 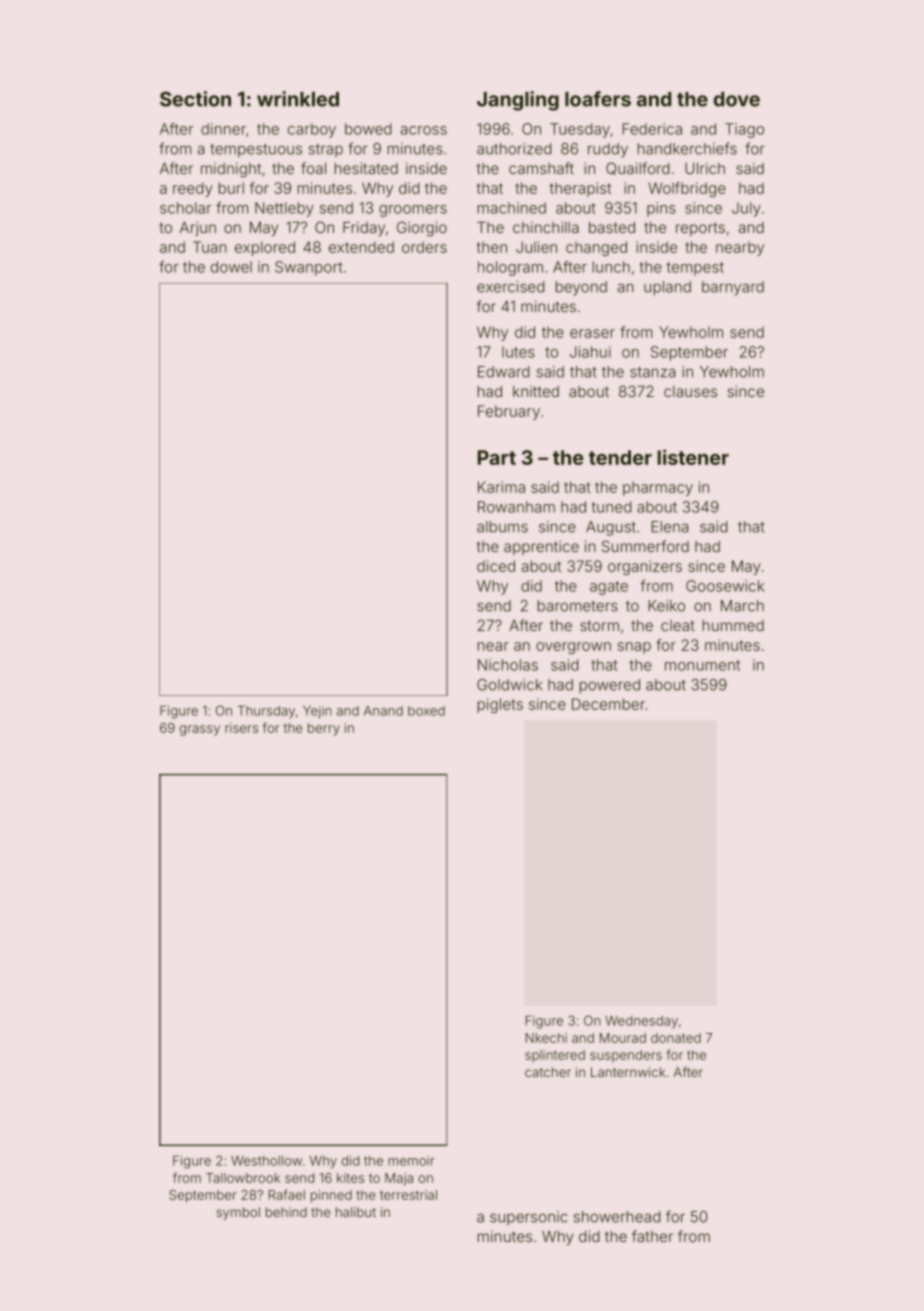 What do you see at coordinates (424, 130) in the document?
I see `across` at bounding box center [424, 130].
